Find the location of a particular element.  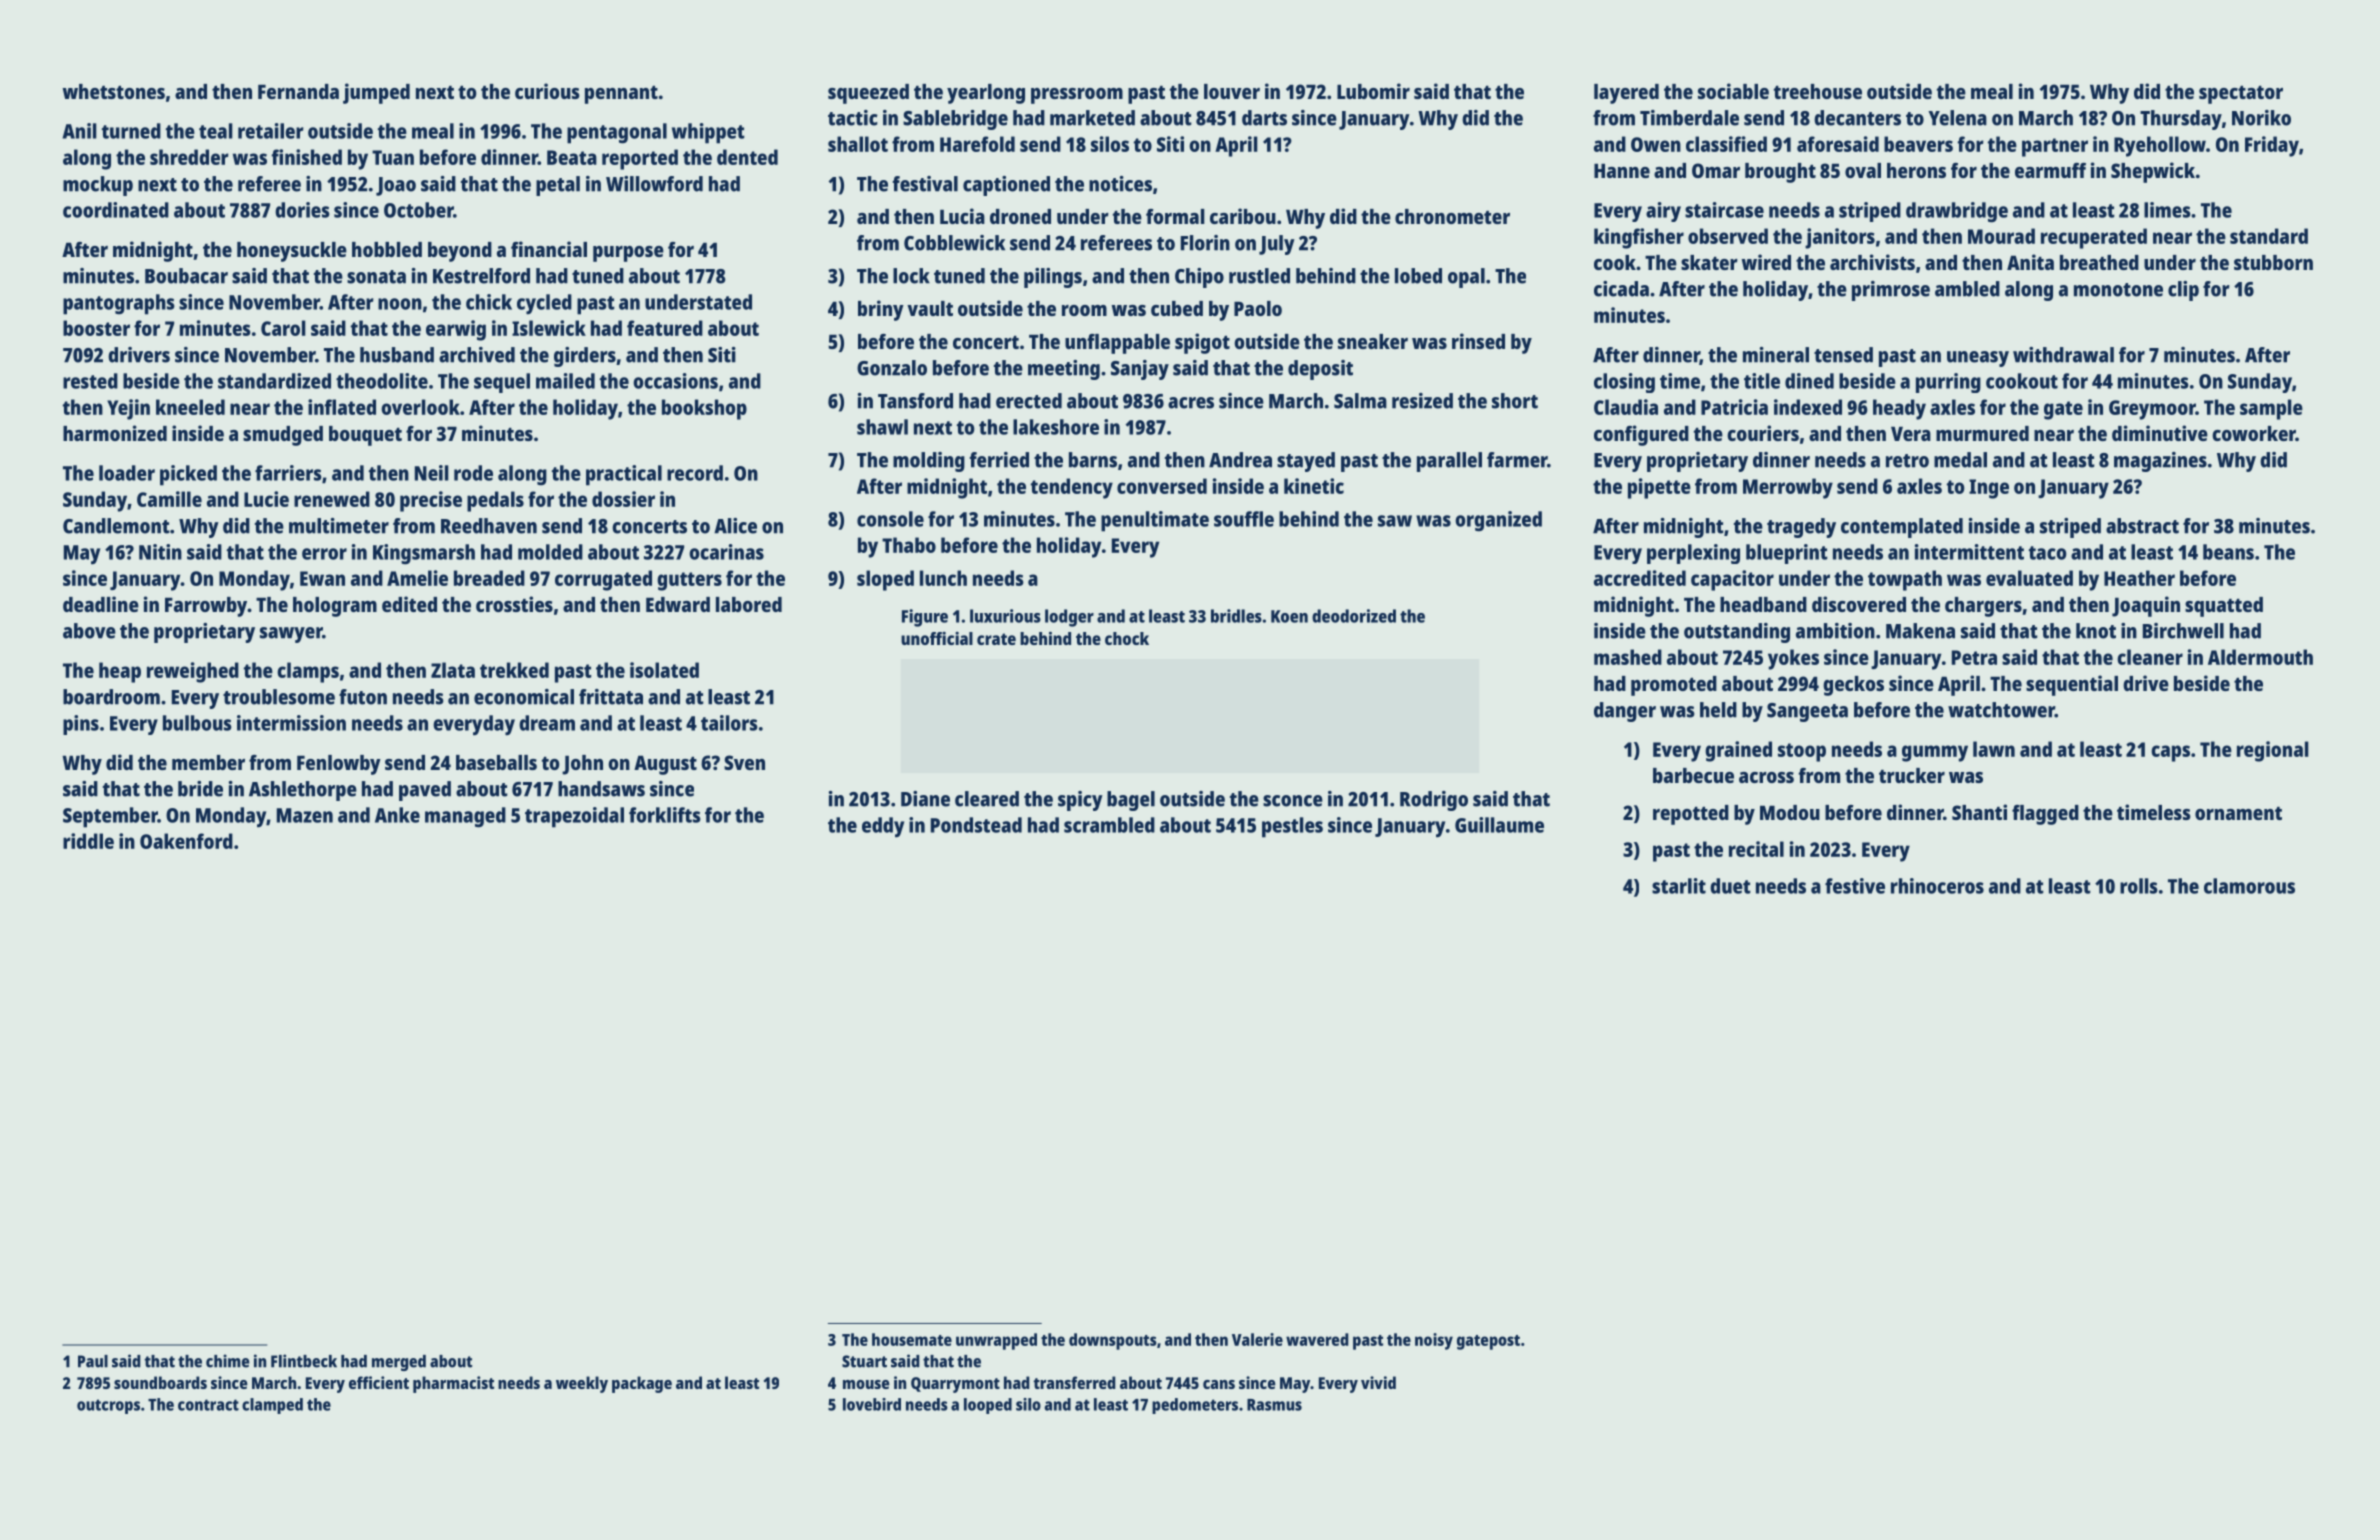

Anita is located at coordinates (2030, 262).
